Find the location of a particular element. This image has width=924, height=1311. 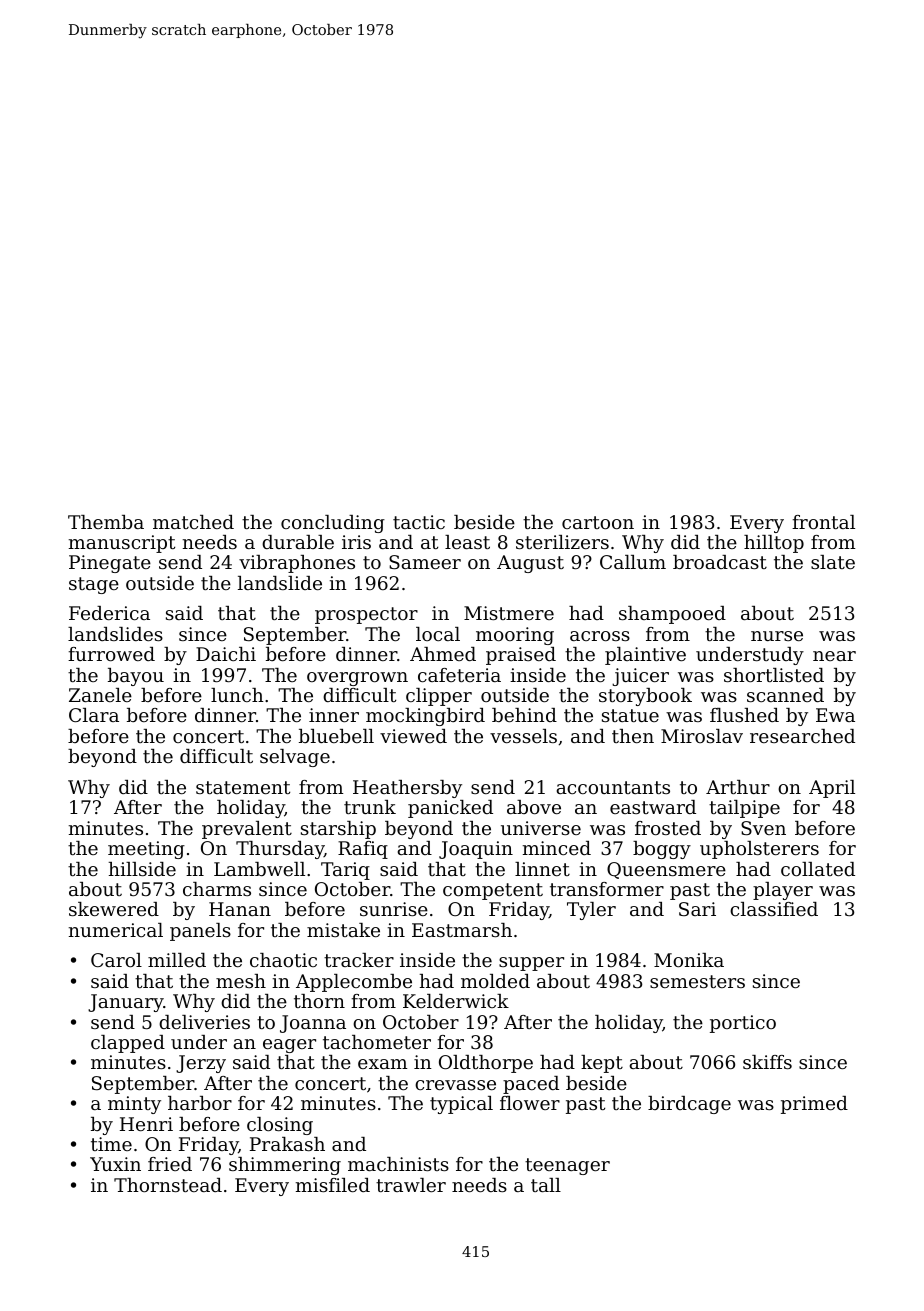

time is located at coordinates (111, 1144).
